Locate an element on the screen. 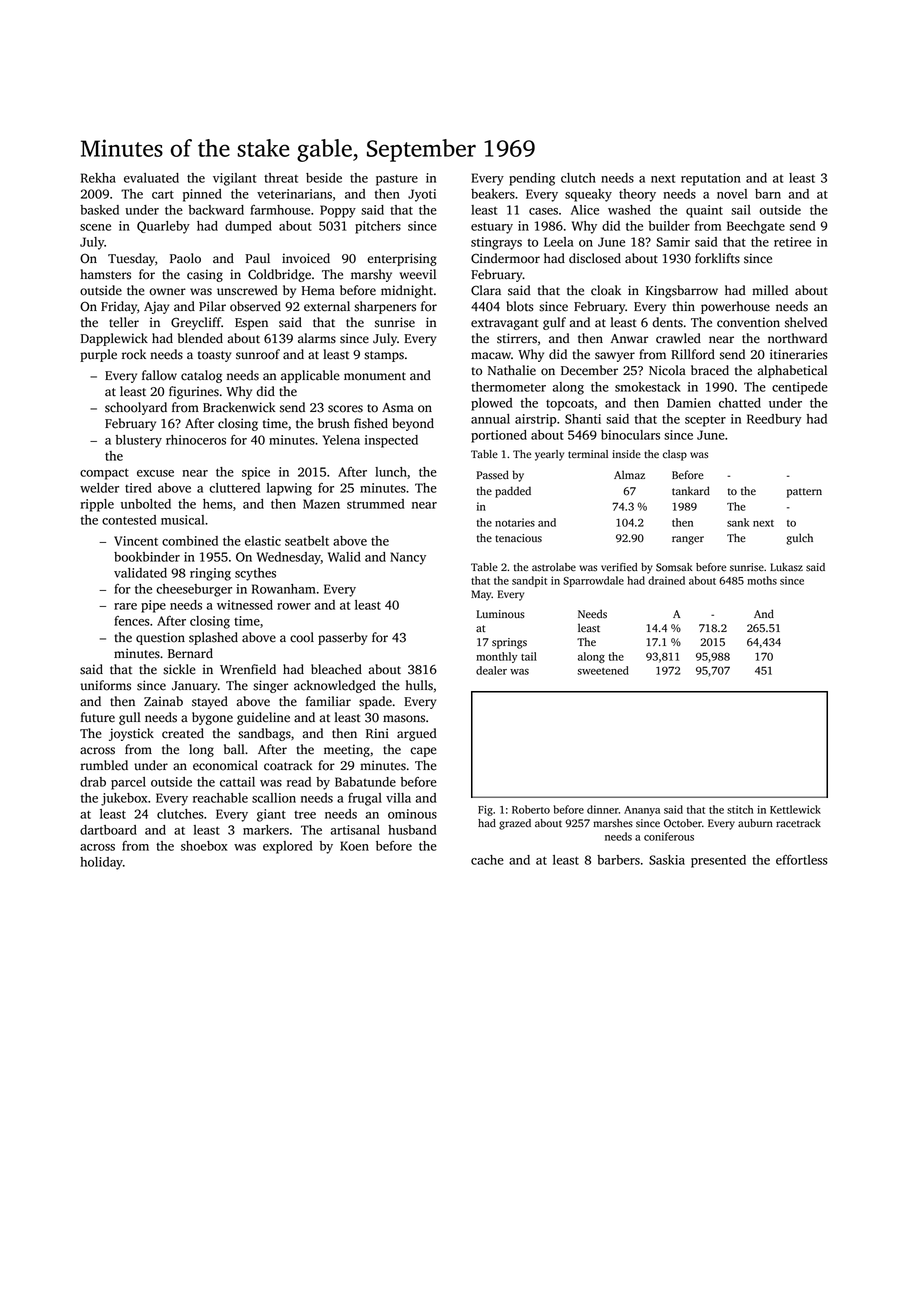  stitch is located at coordinates (740, 809).
